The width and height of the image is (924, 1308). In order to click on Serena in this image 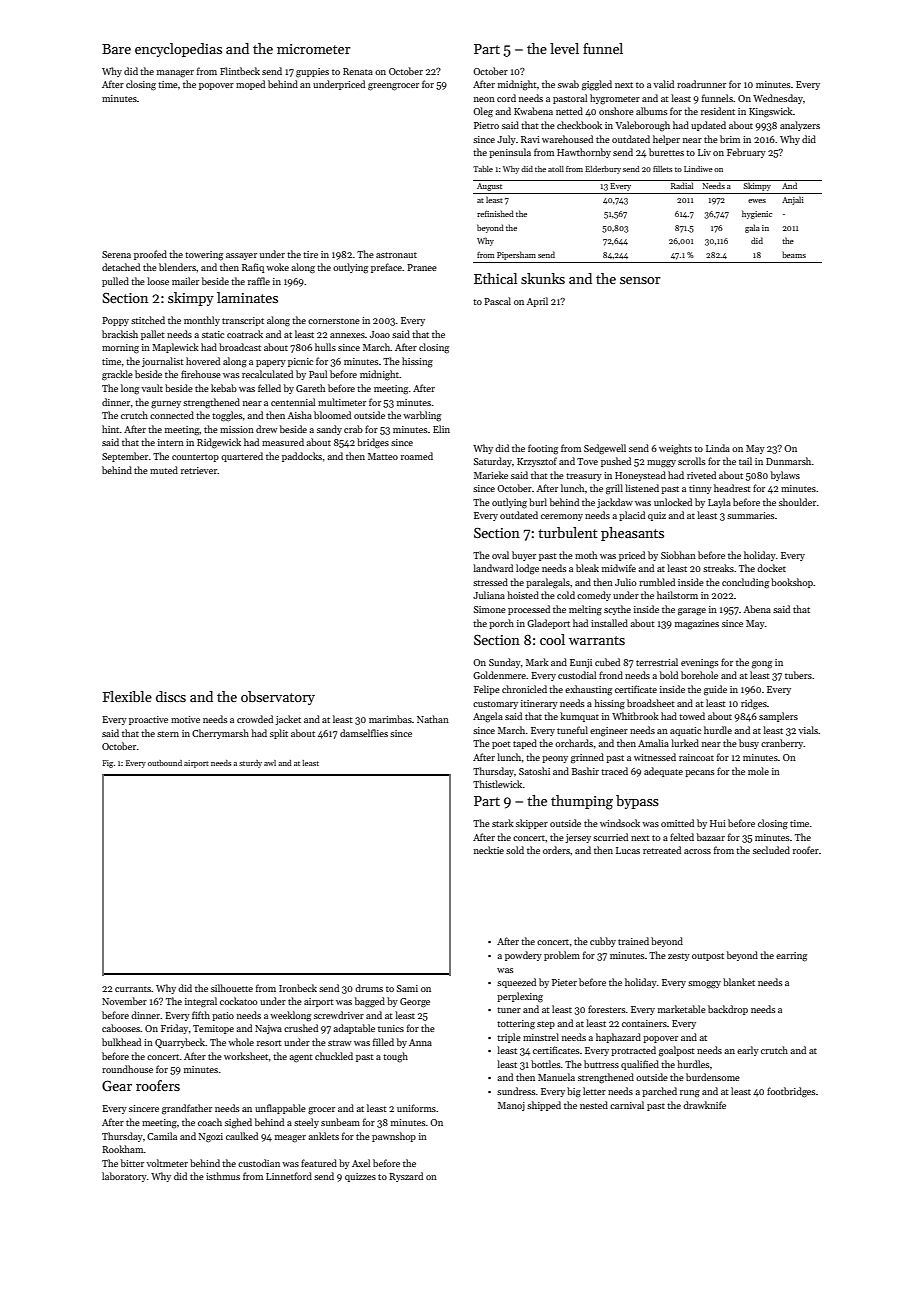, I will do `click(116, 254)`.
